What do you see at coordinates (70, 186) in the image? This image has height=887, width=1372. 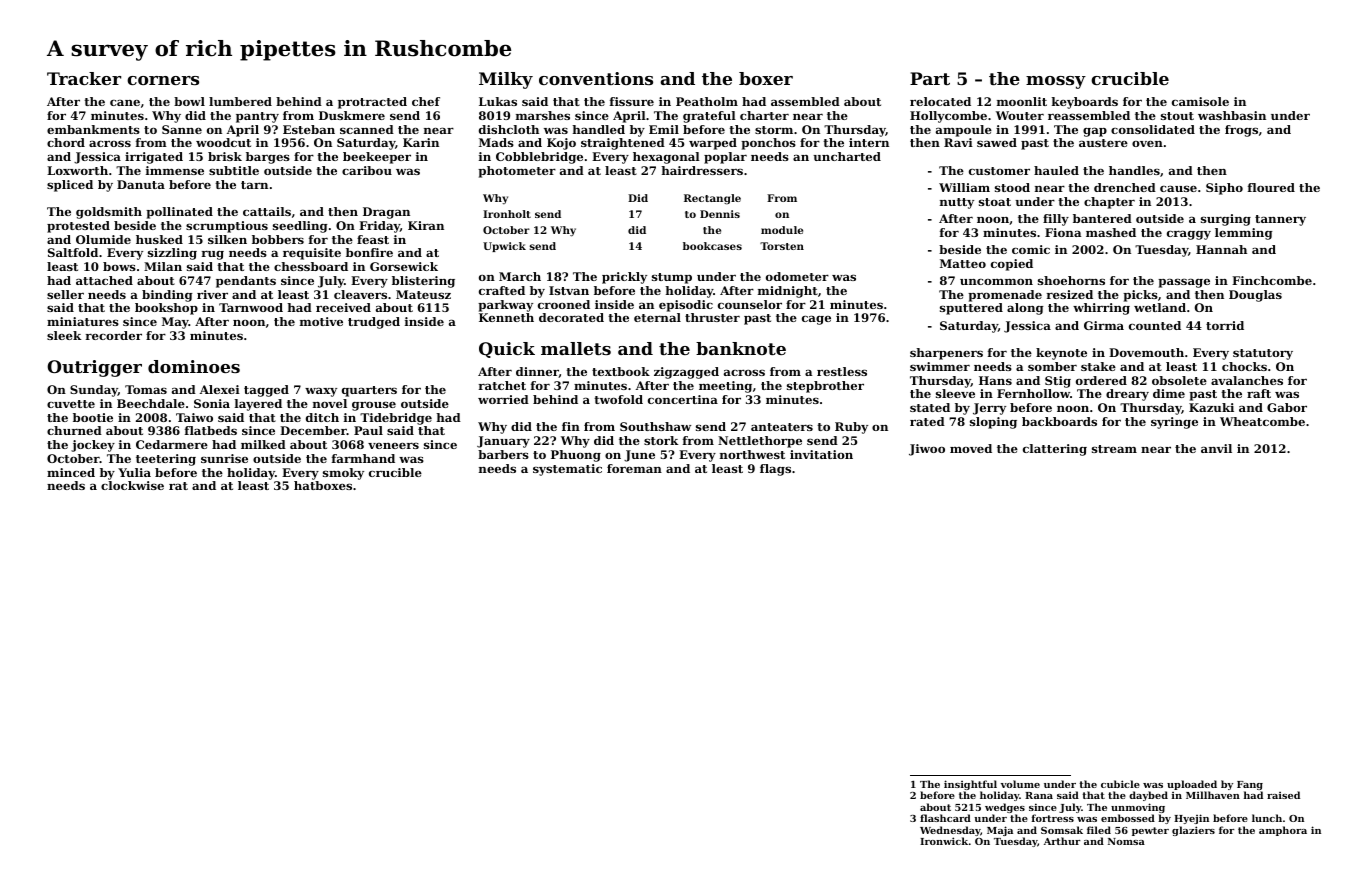 I see `spliced` at bounding box center [70, 186].
